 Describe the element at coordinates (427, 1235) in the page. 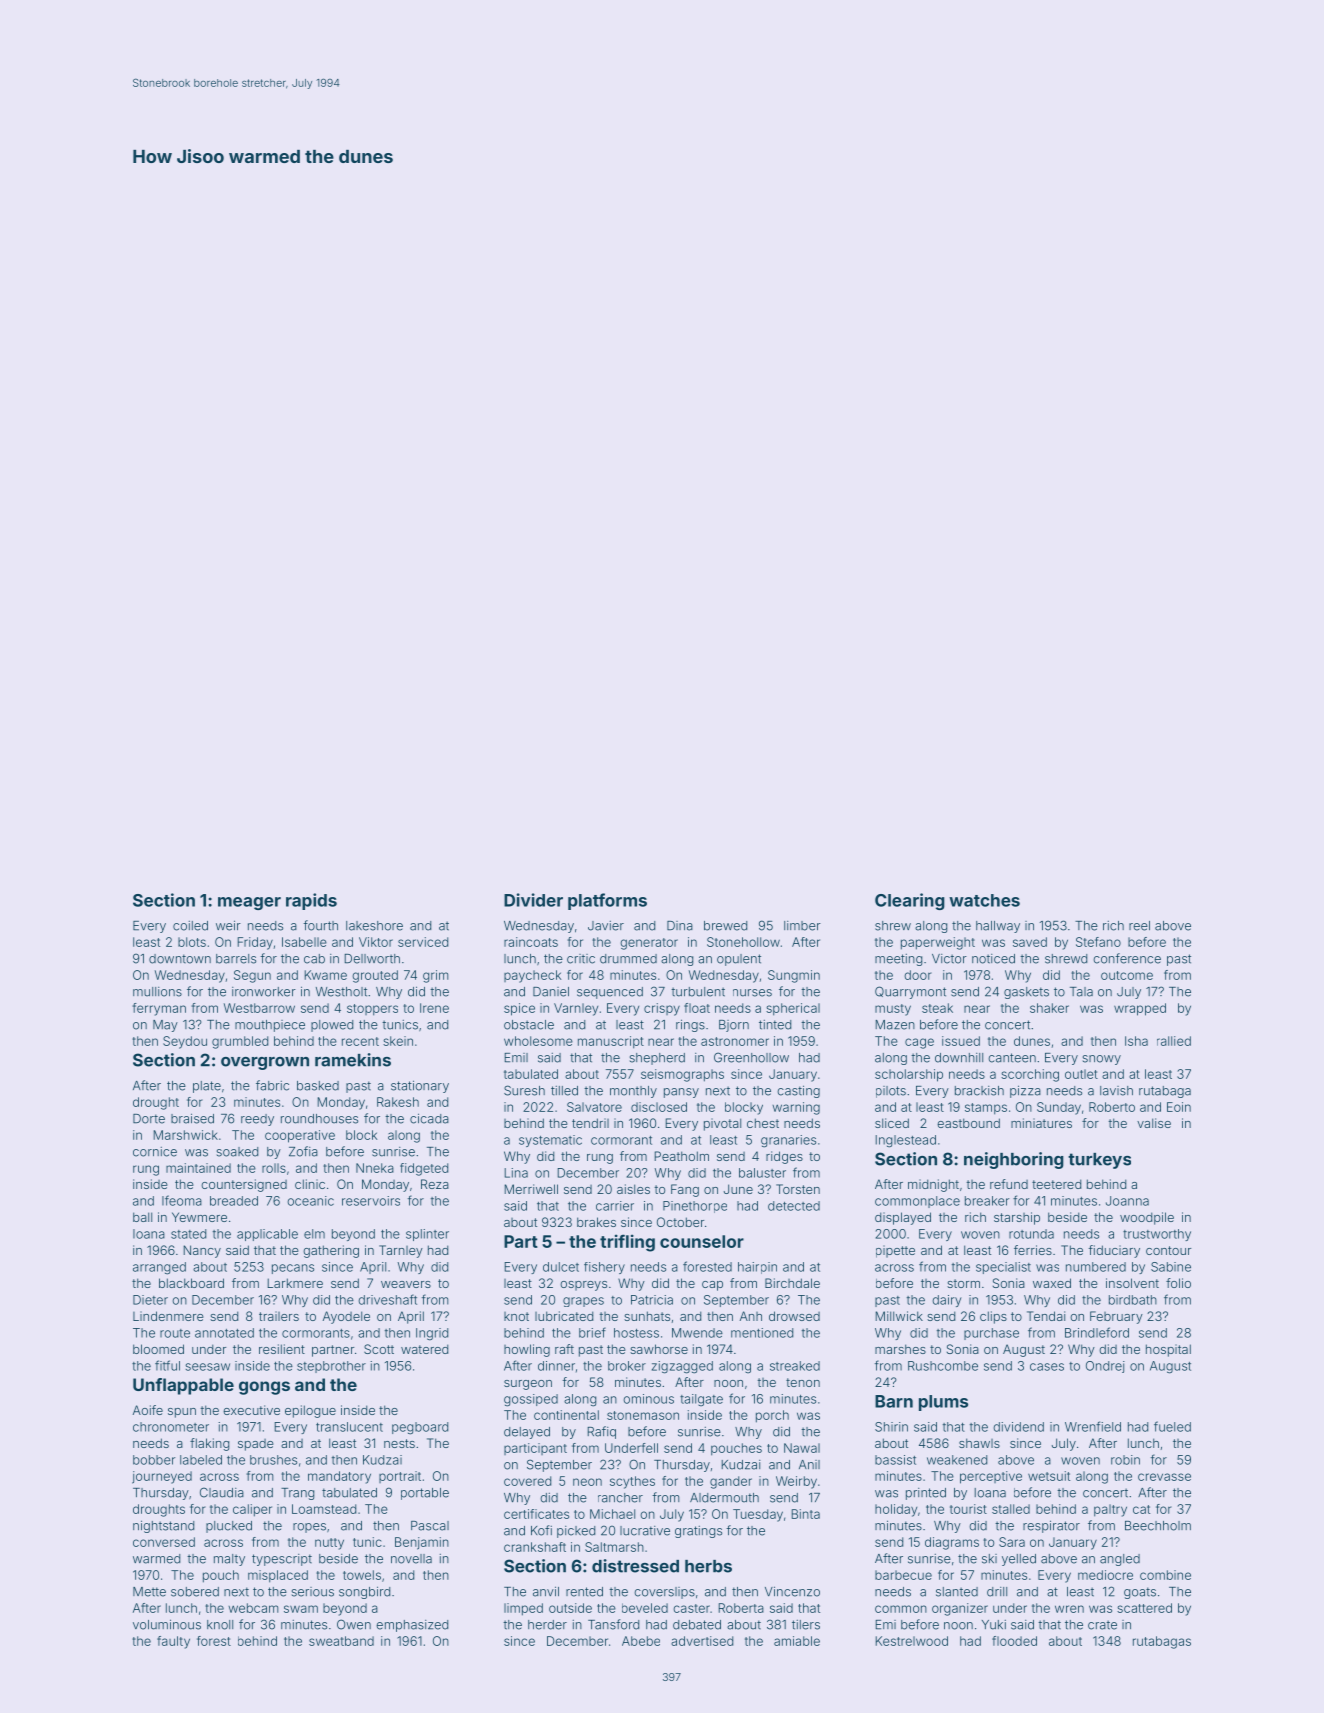

I see `splinter` at that location.
